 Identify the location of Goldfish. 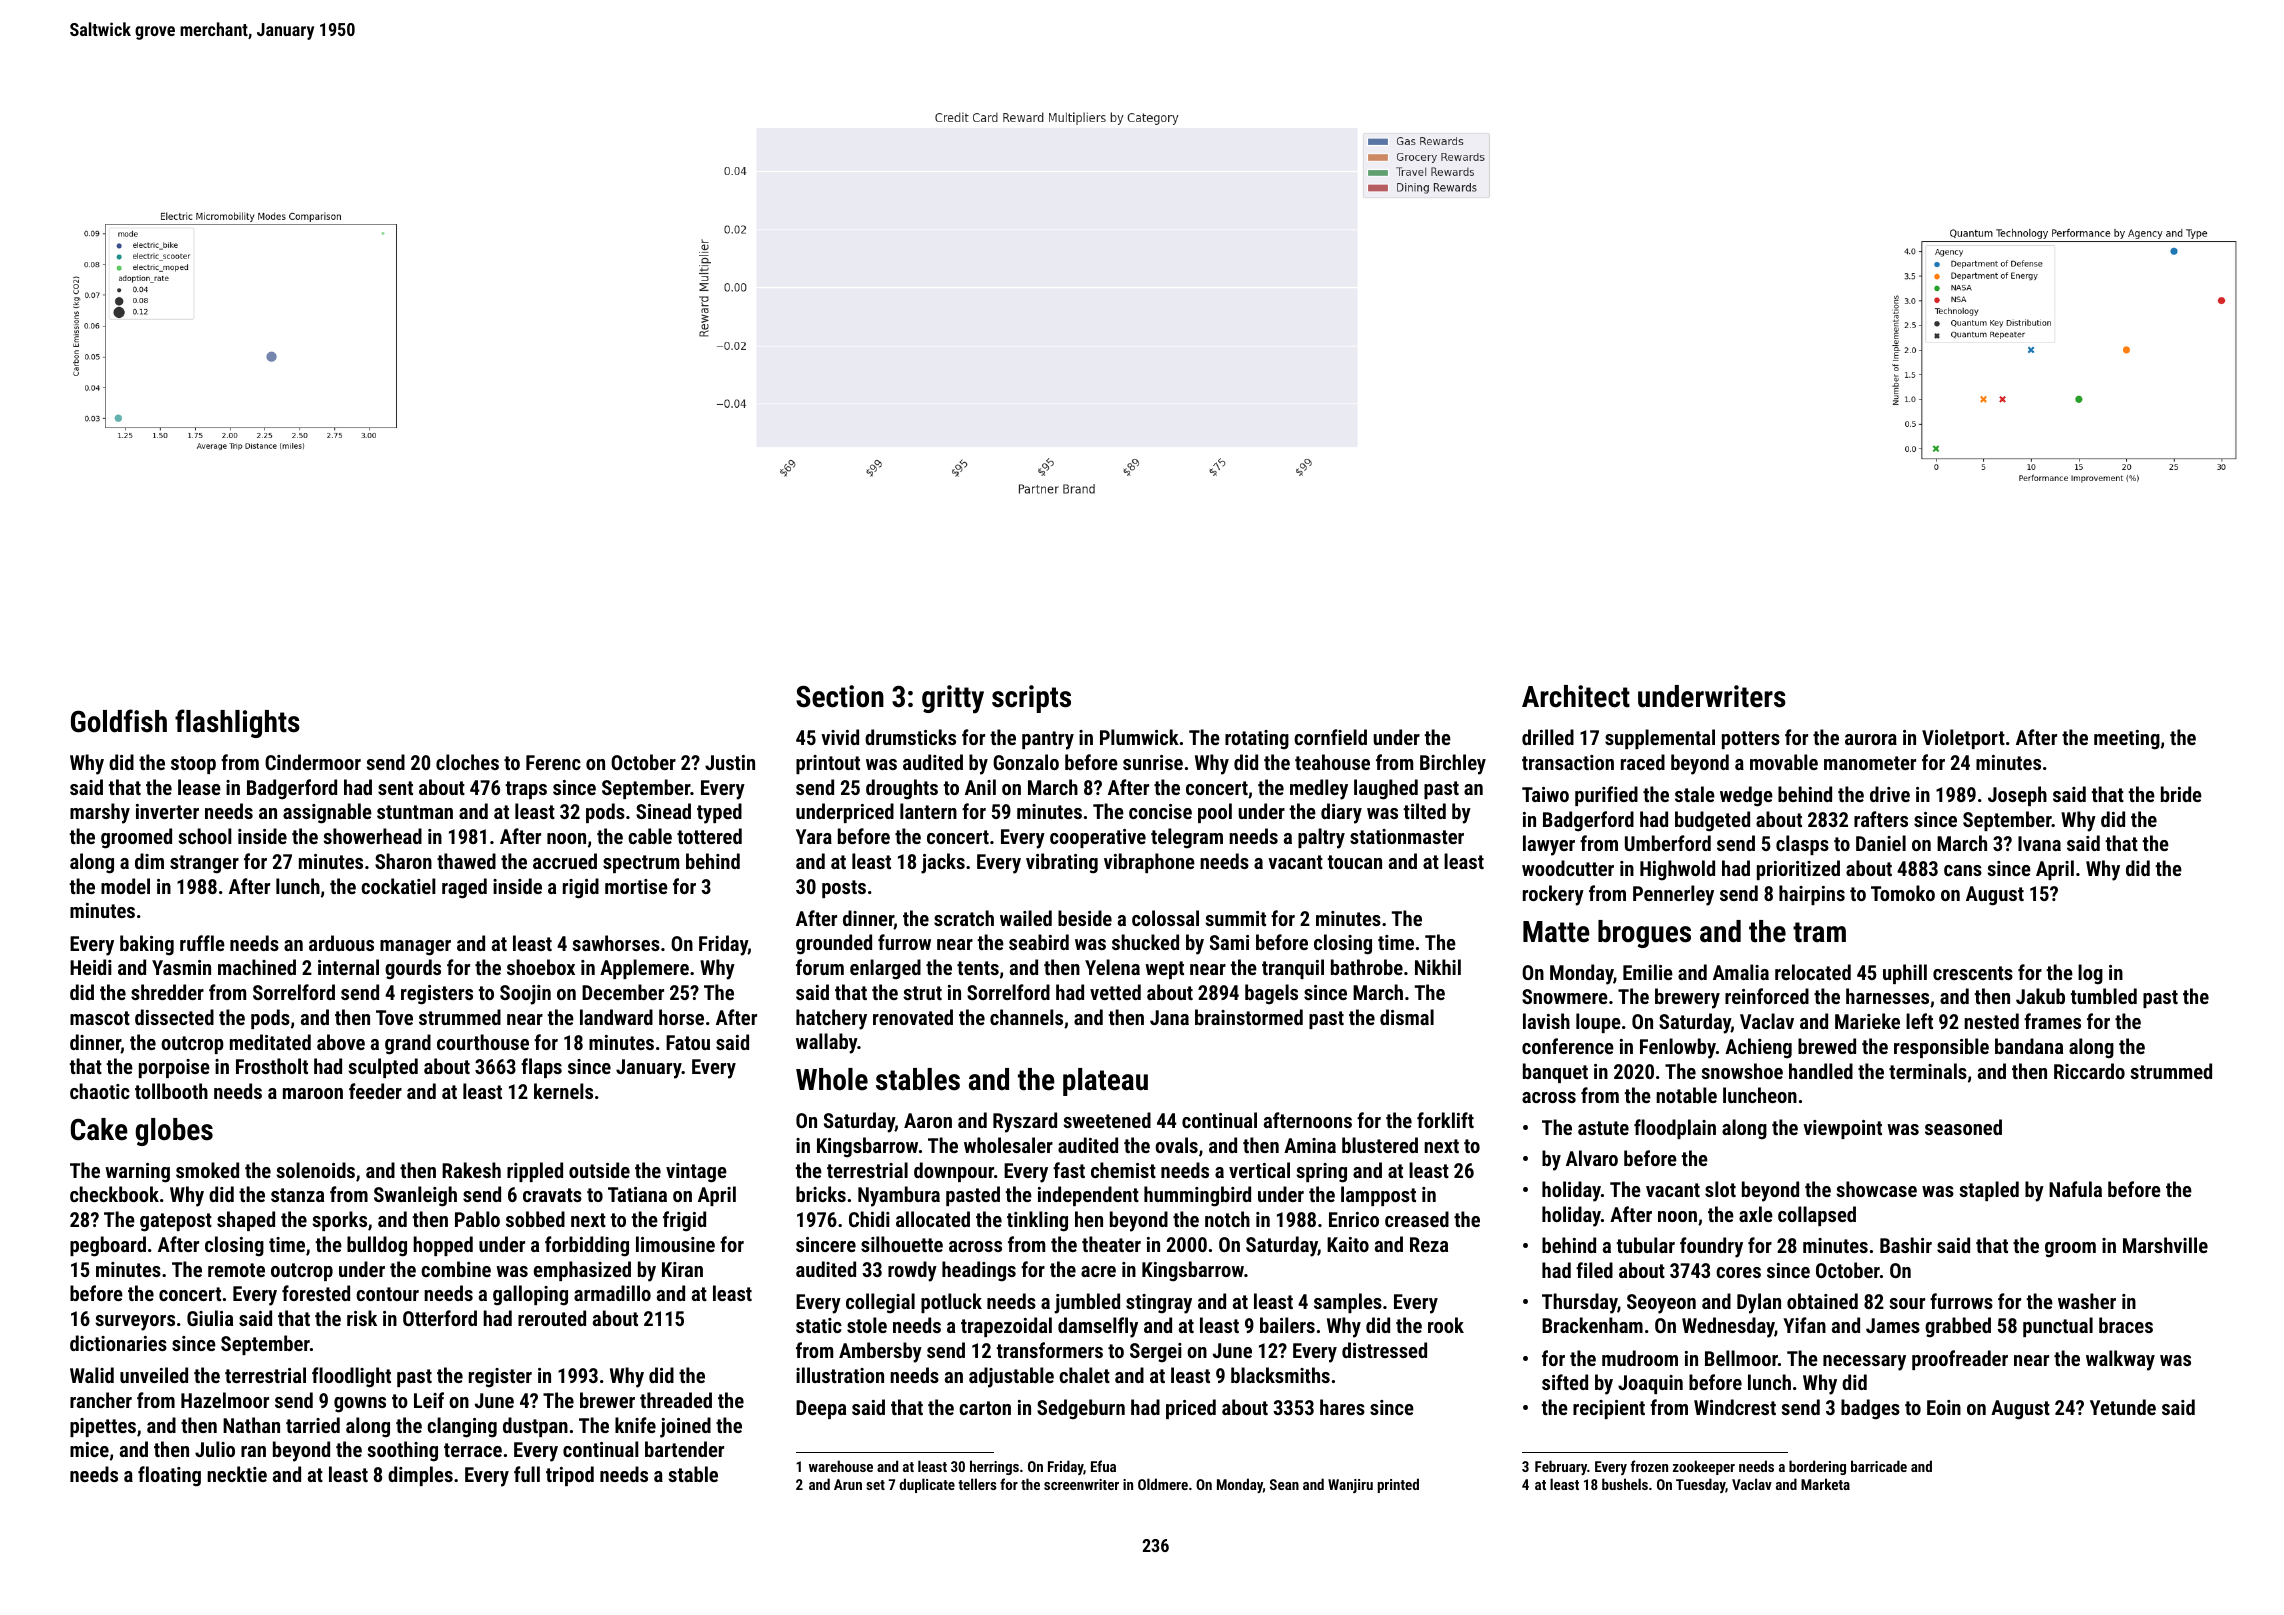
(119, 721).
